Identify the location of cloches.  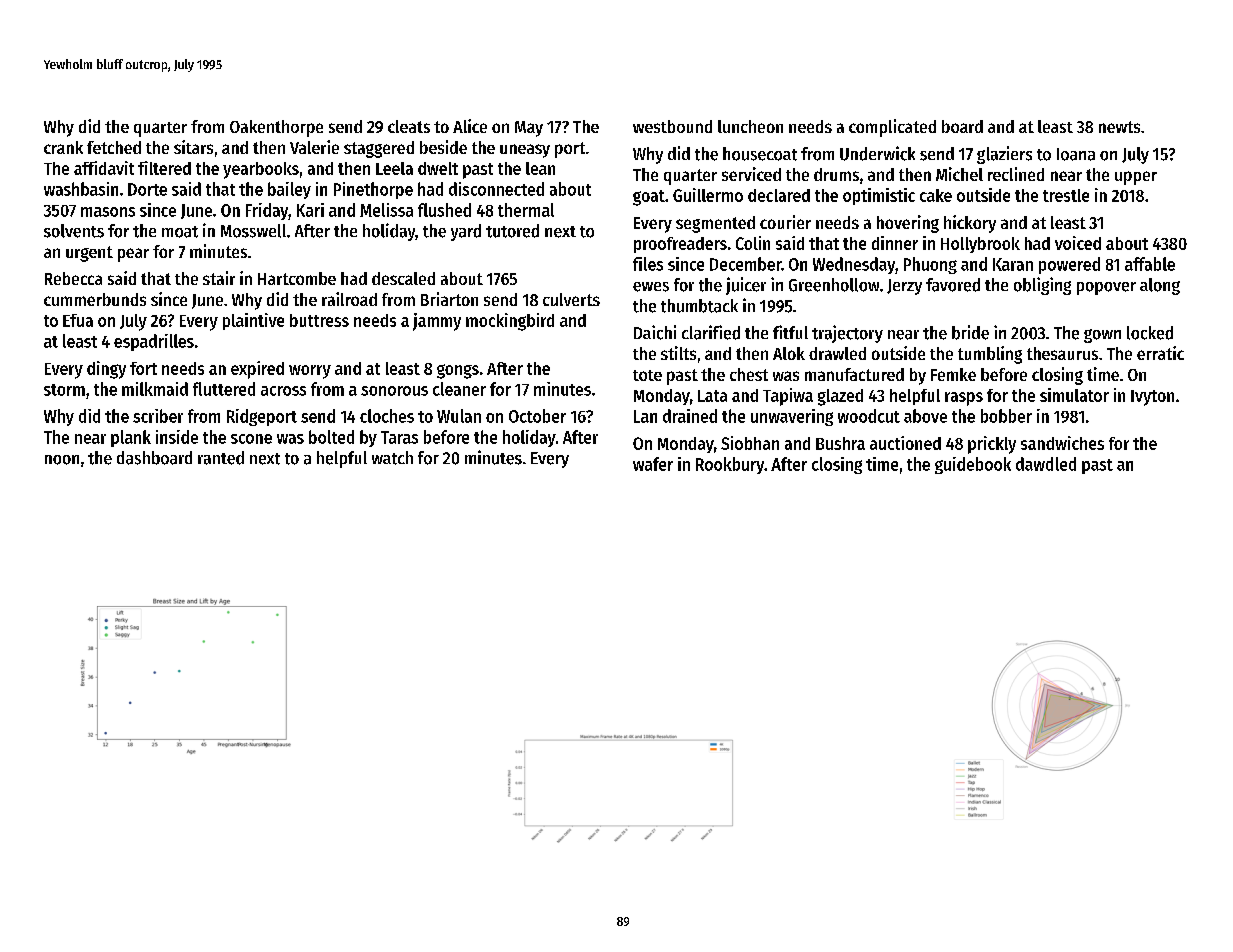
(387, 416).
